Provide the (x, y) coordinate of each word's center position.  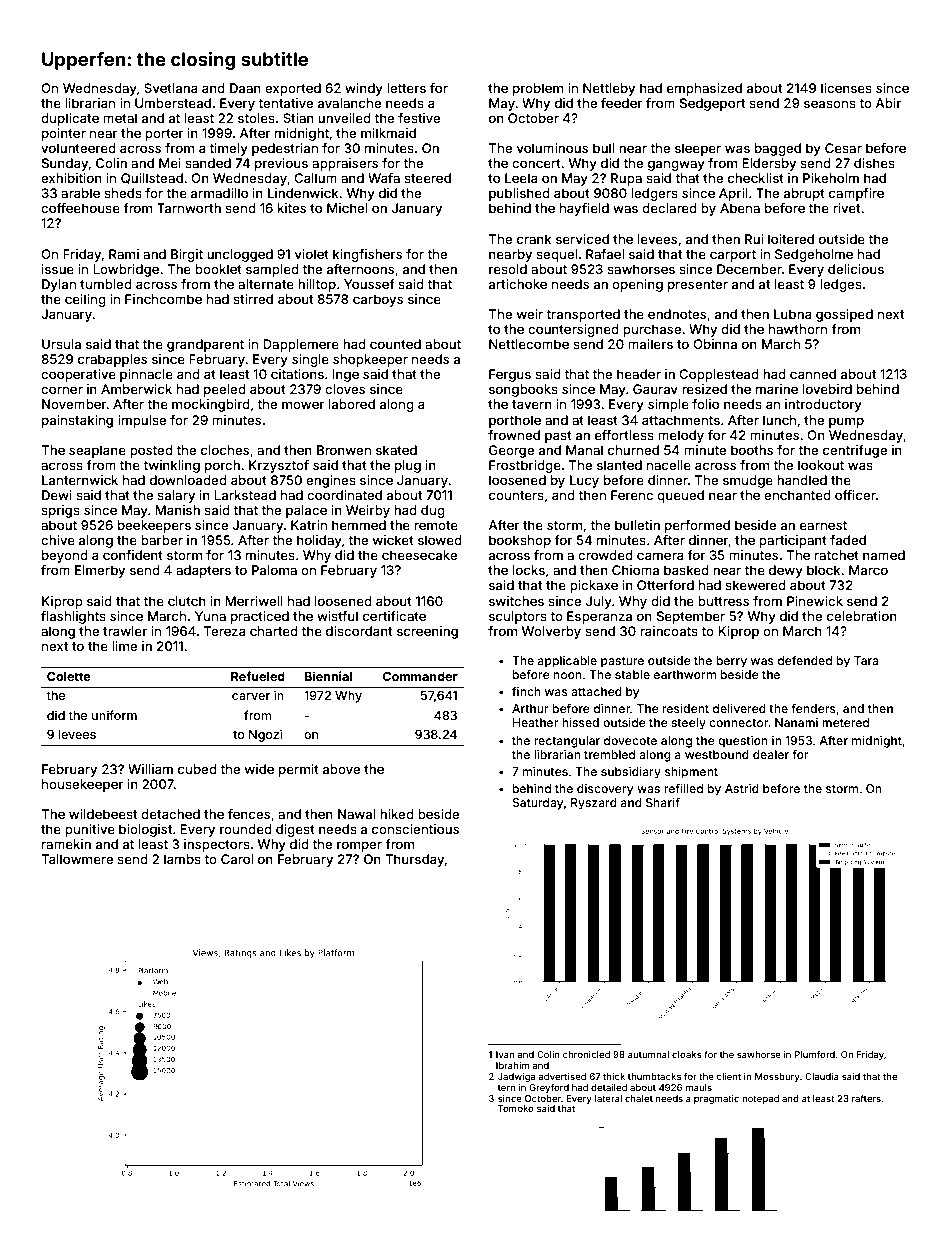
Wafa (384, 178)
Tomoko (516, 1108)
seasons (830, 104)
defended (805, 660)
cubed (197, 769)
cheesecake (419, 555)
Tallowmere (77, 859)
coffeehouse (80, 208)
